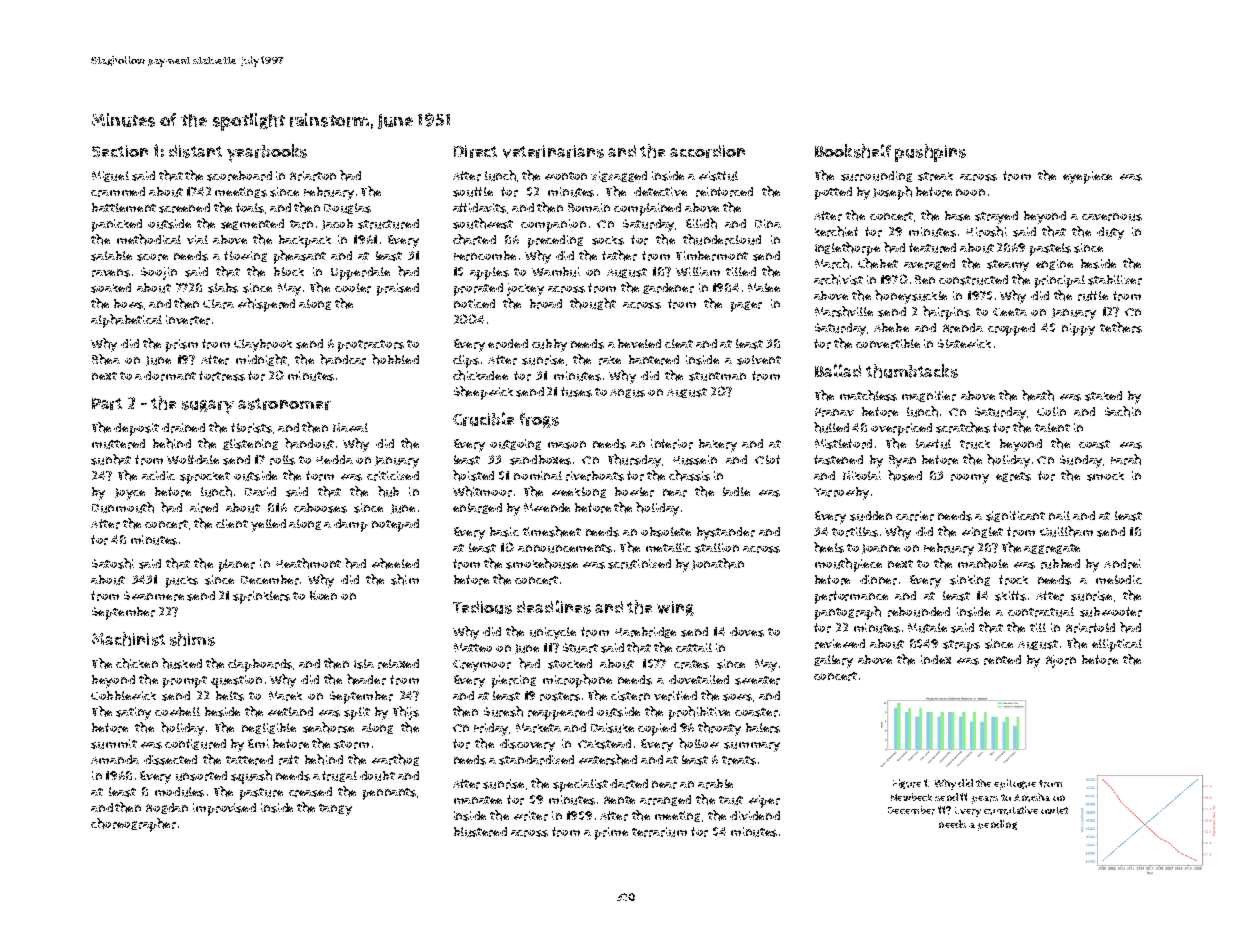 Image resolution: width=1233 pixels, height=952 pixels. I want to click on accordion, so click(707, 151).
